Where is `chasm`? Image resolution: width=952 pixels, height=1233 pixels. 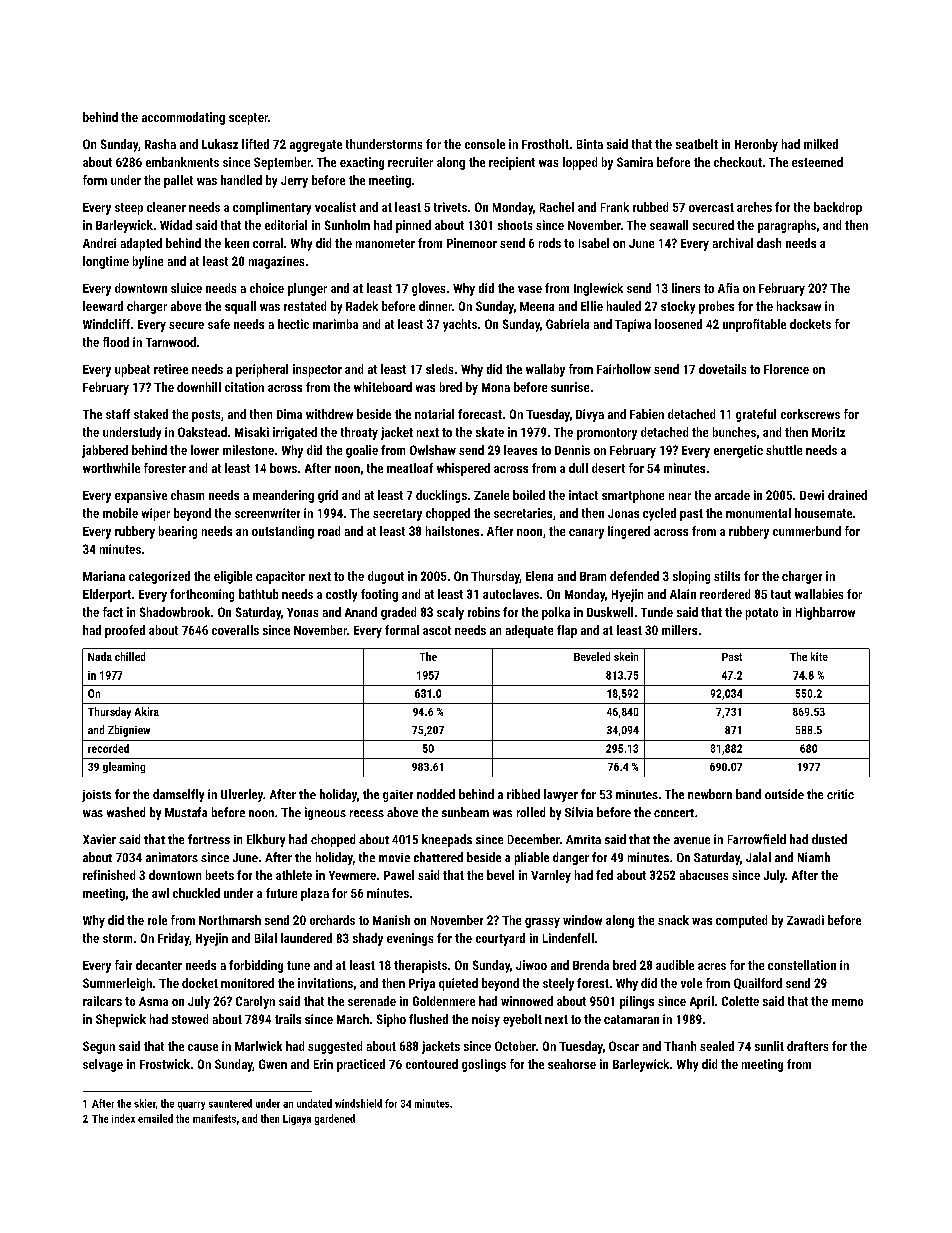 chasm is located at coordinates (187, 495).
